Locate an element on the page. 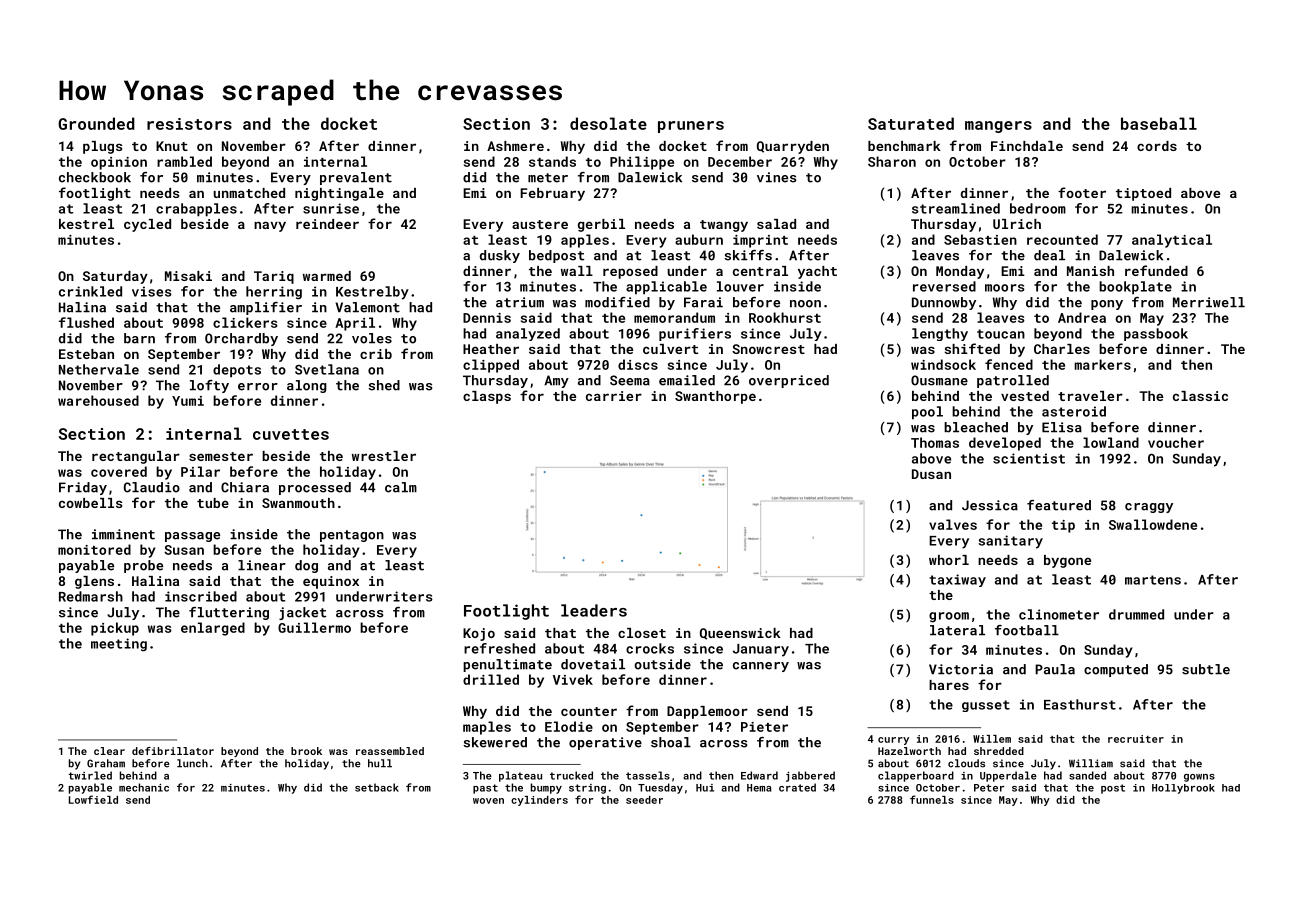 This document has width=1308, height=924. woven is located at coordinates (488, 801).
